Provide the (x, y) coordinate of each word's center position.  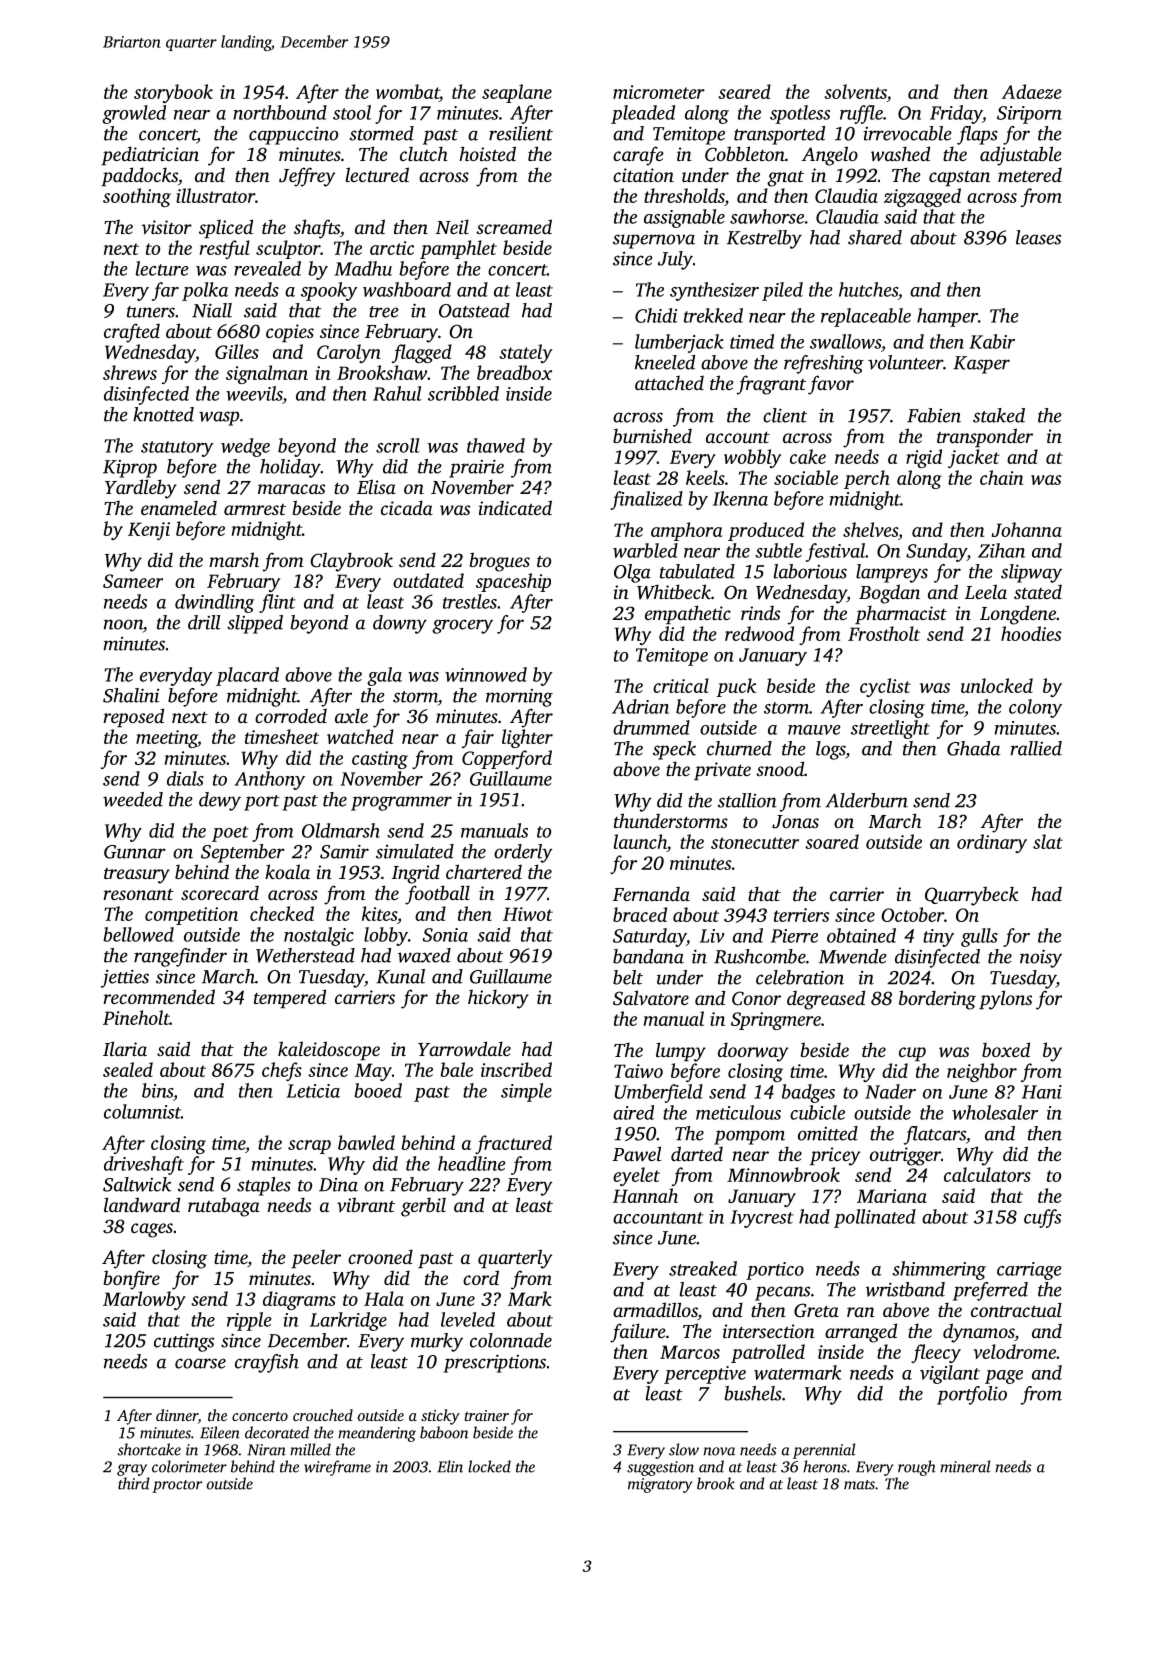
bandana (648, 956)
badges (808, 1093)
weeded (133, 799)
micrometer (659, 92)
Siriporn (1029, 115)
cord (481, 1277)
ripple (249, 1321)
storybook (173, 93)
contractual (1016, 1309)
